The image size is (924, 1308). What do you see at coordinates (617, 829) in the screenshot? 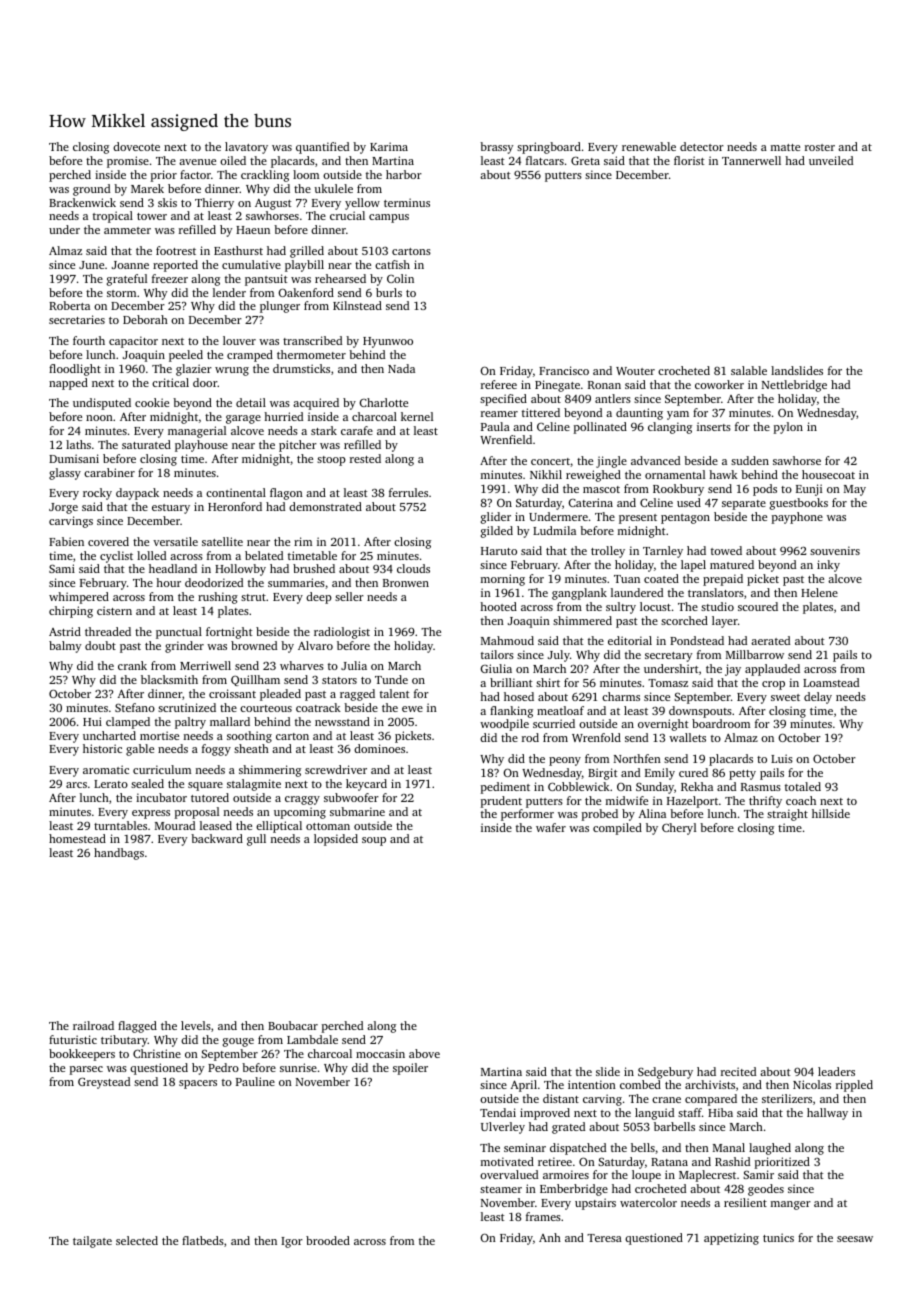
I see `compiled` at bounding box center [617, 829].
